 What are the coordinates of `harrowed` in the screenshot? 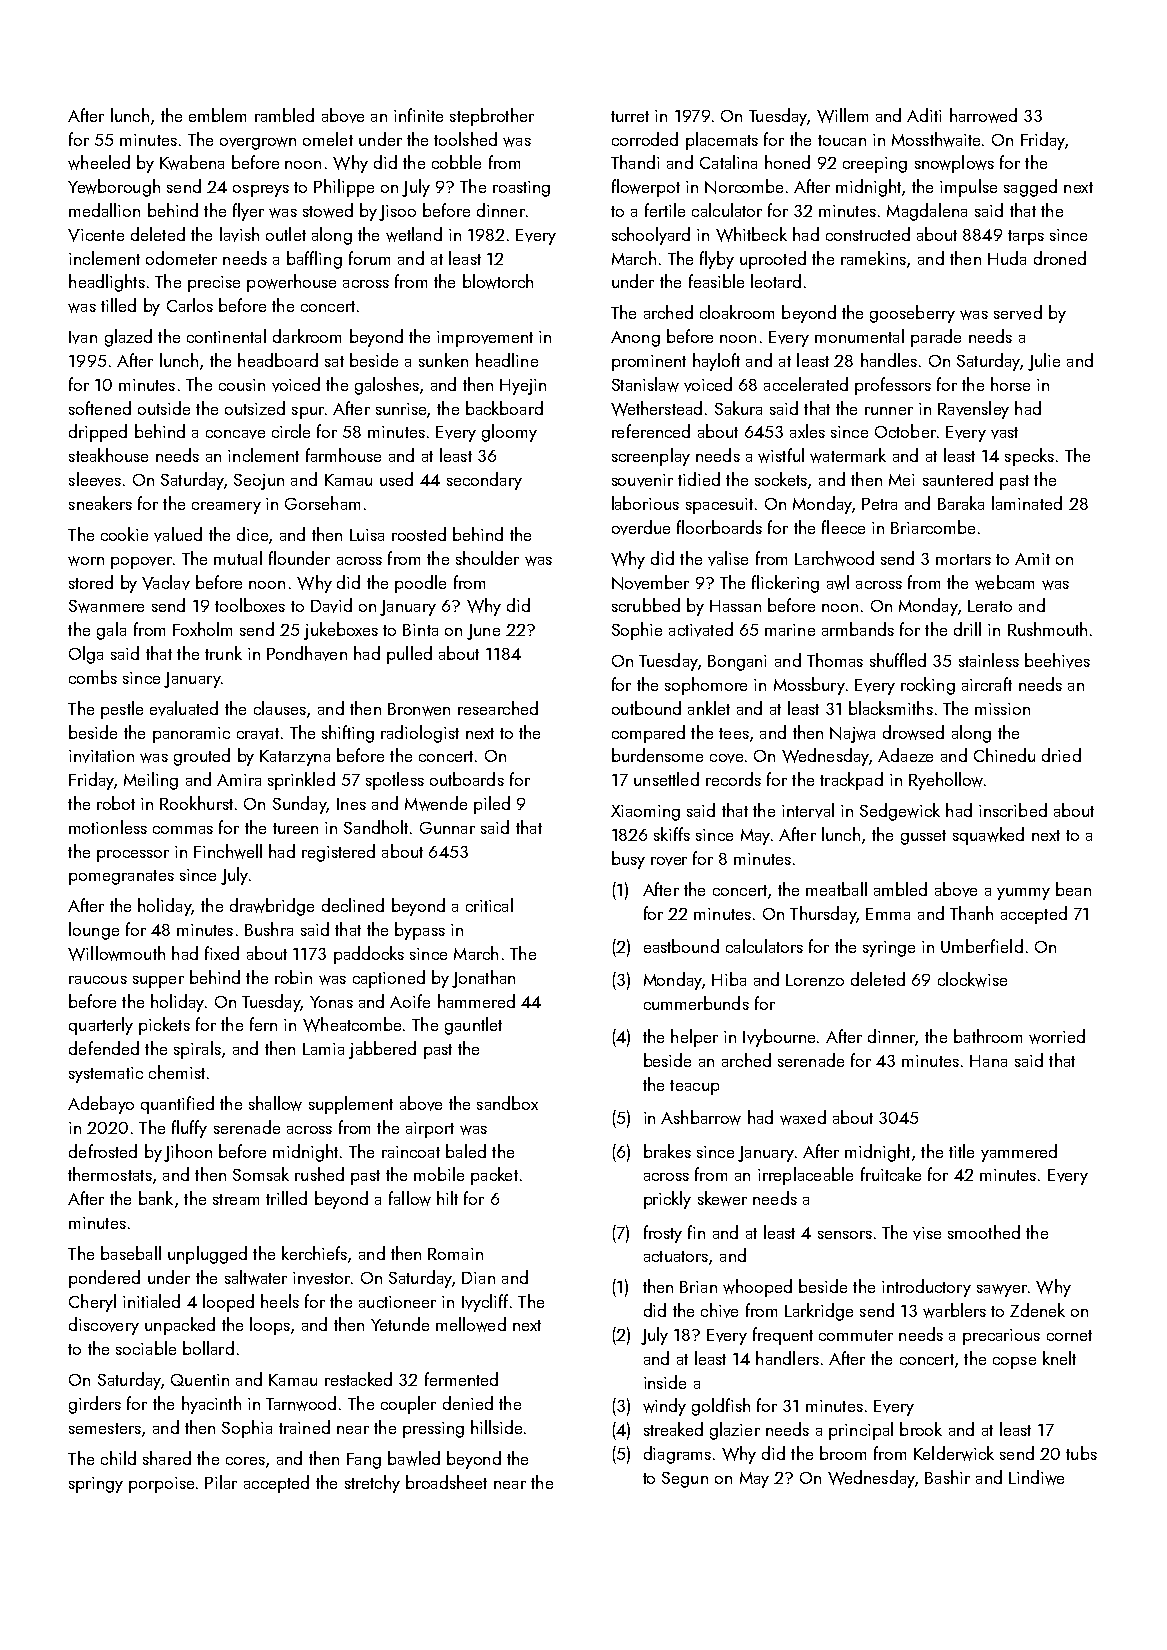 It's located at (983, 115).
